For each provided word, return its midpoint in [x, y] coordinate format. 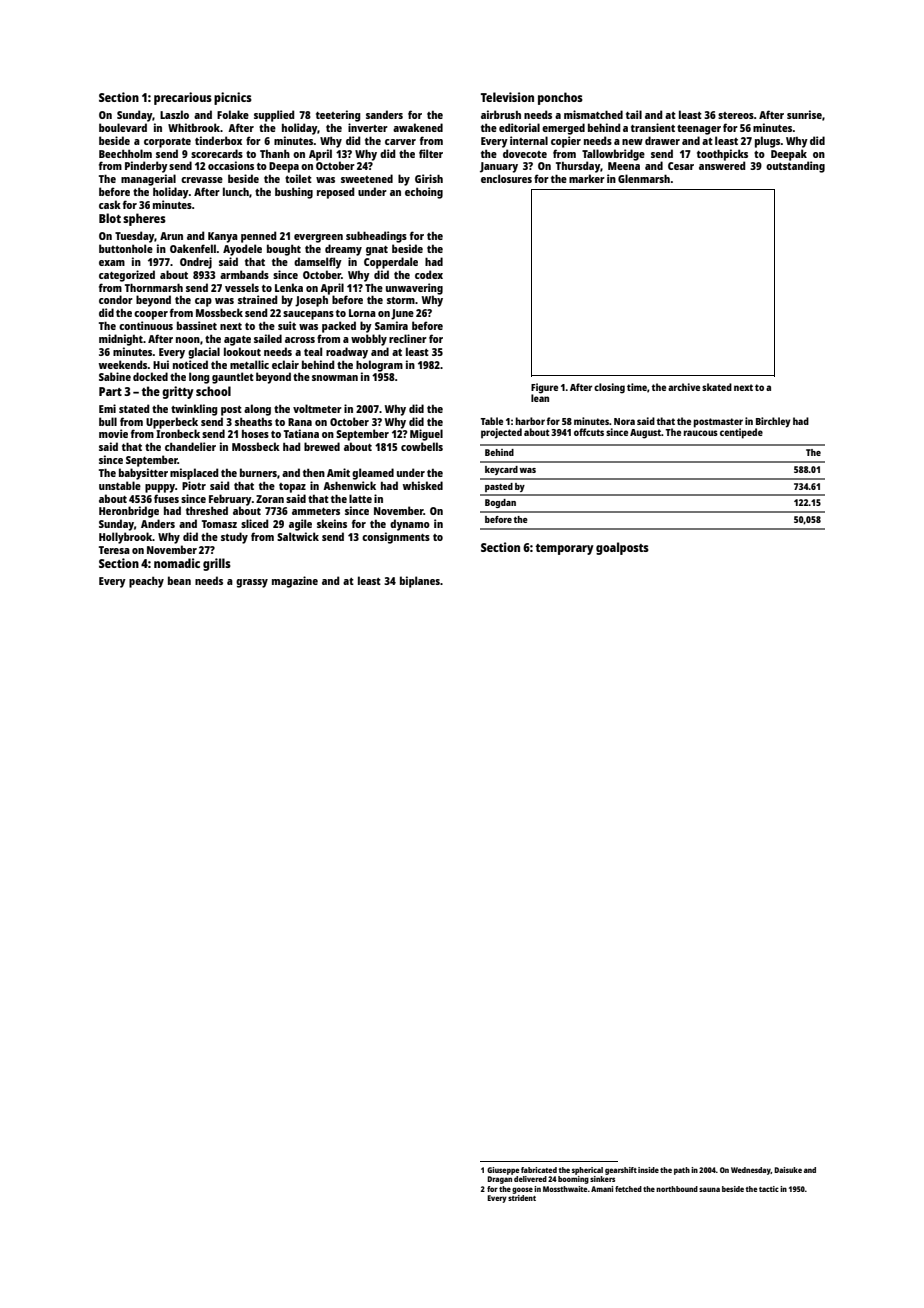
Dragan [499, 1180]
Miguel [426, 435]
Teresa [114, 550]
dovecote [525, 153]
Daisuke [788, 1170]
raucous [701, 433]
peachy [146, 582]
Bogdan [500, 503]
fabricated [539, 1170]
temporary [564, 549]
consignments [396, 538]
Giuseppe [503, 1171]
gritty [178, 392]
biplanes [420, 582]
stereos [736, 115]
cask [110, 204]
